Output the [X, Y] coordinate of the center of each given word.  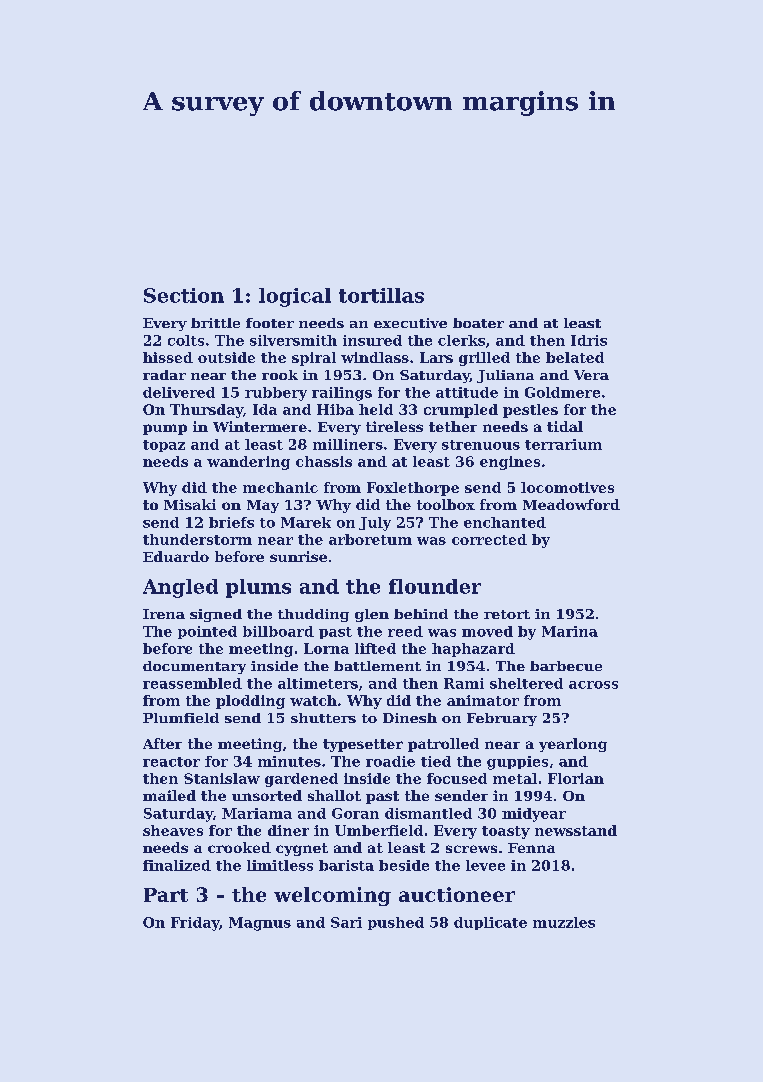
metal [515, 778]
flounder [435, 586]
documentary [194, 667]
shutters [323, 718]
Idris [589, 340]
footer [270, 323]
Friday [195, 924]
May [263, 506]
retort [507, 614]
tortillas [381, 295]
